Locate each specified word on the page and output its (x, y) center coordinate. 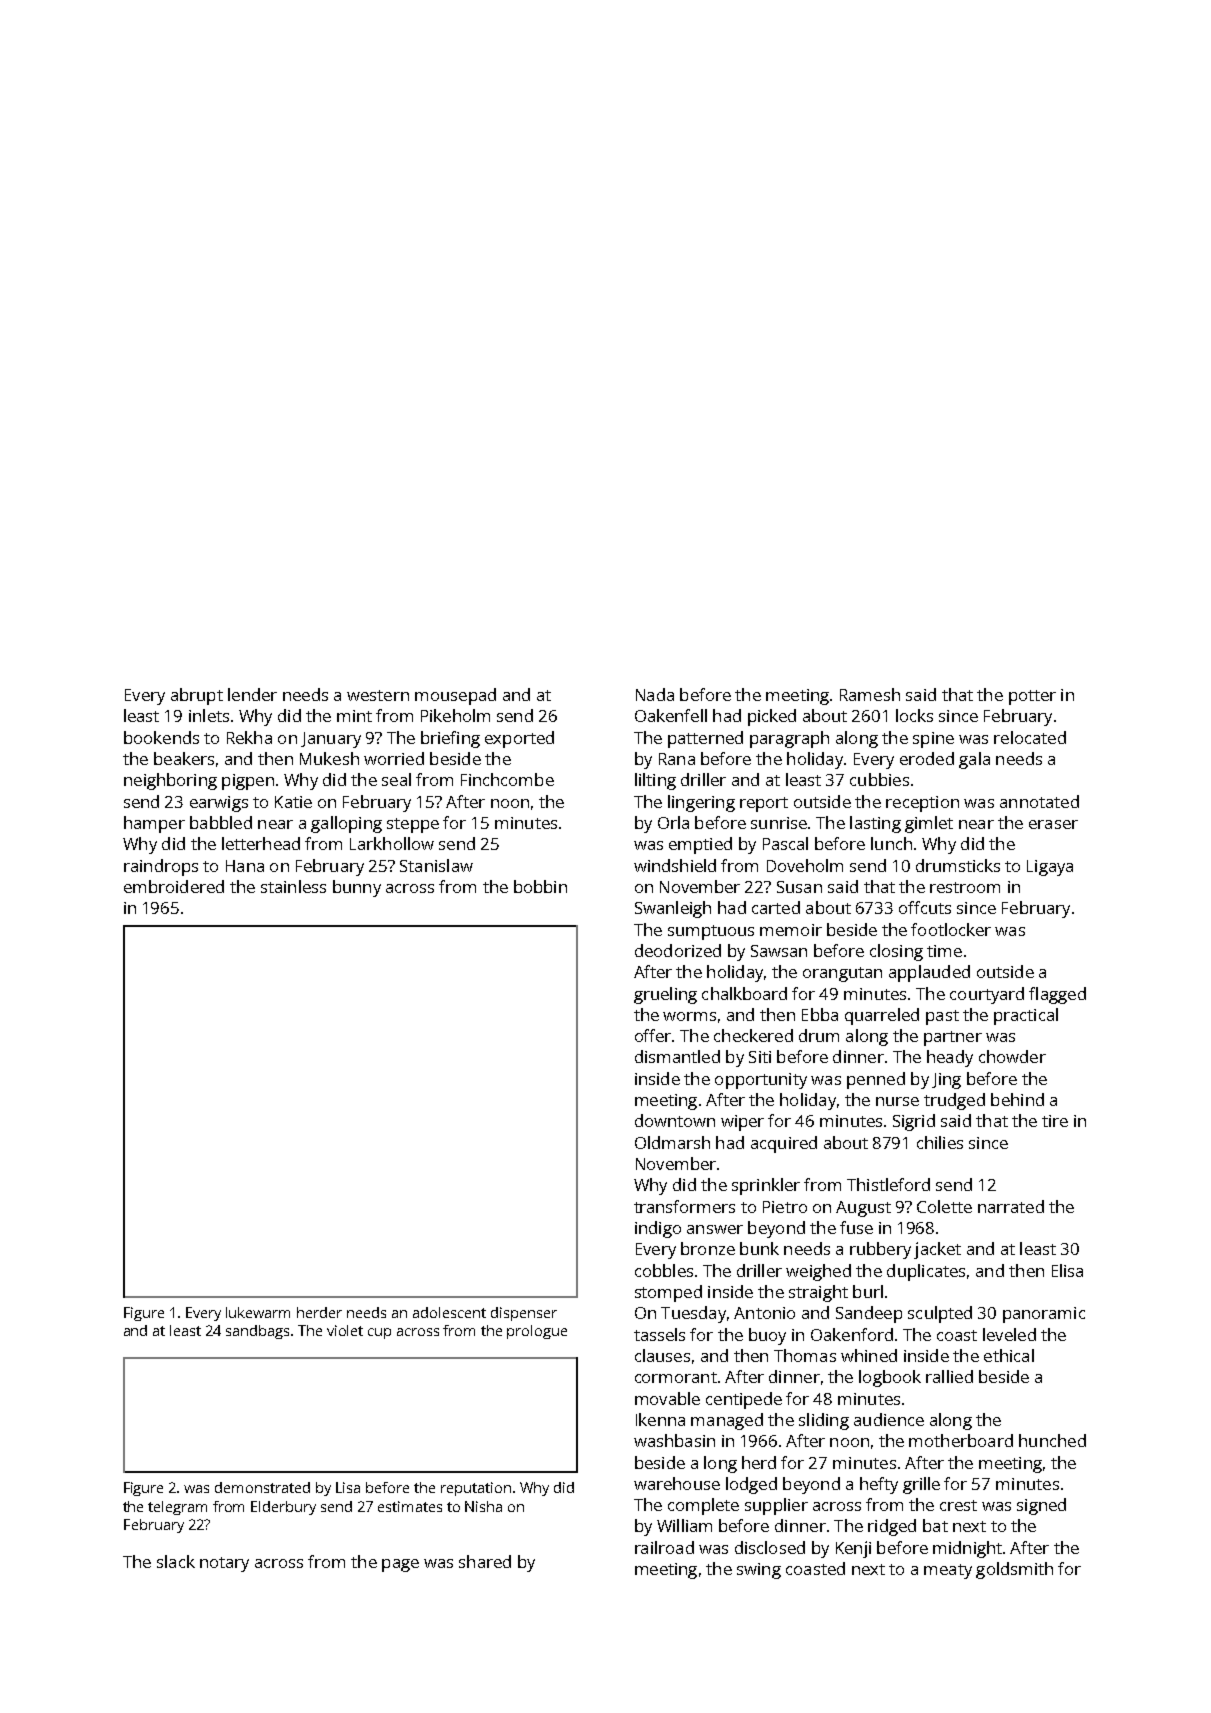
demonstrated (262, 1487)
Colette (944, 1206)
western (378, 695)
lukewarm (258, 1312)
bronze (708, 1248)
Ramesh (870, 694)
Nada (655, 694)
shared (485, 1561)
